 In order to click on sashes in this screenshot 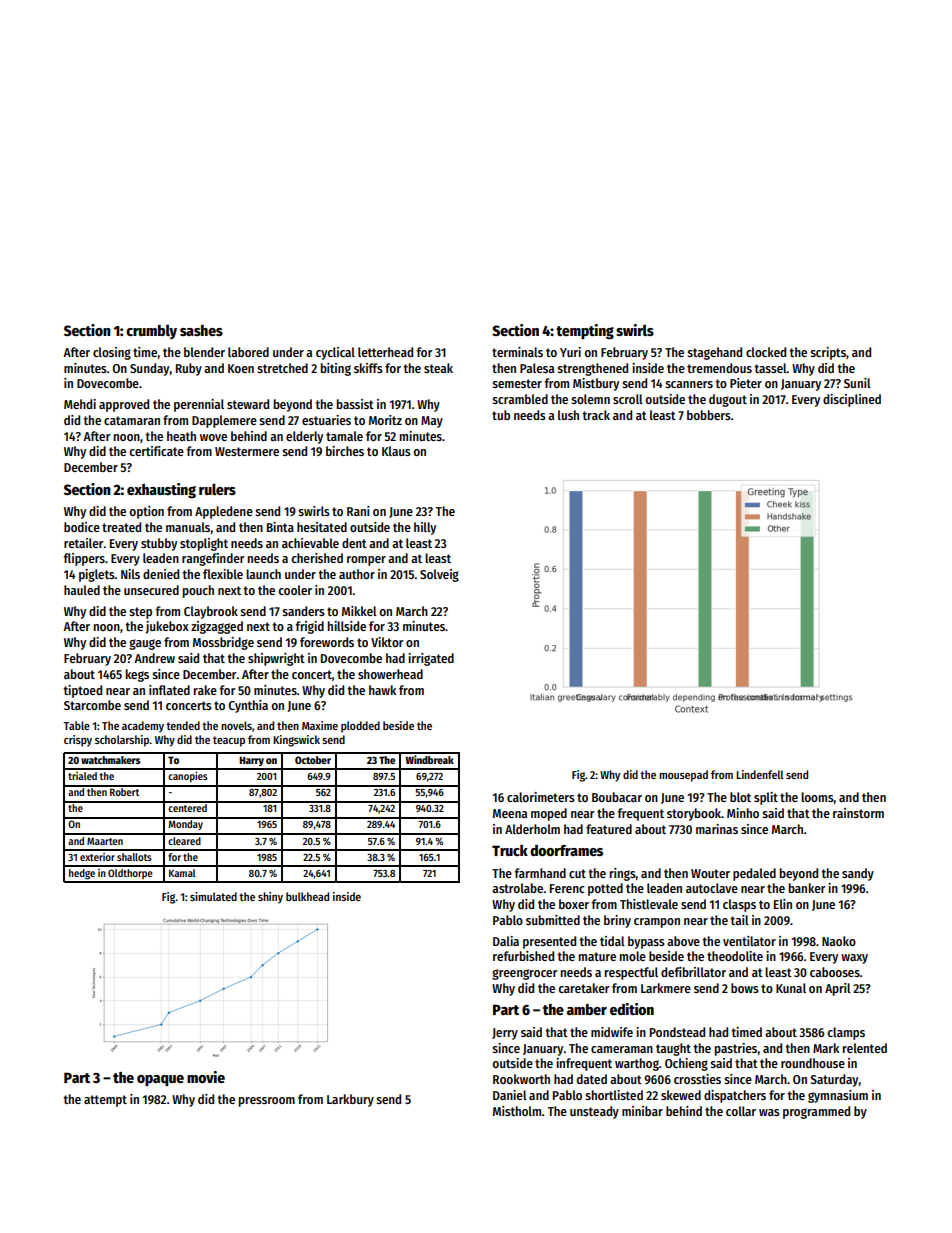, I will do `click(201, 330)`.
